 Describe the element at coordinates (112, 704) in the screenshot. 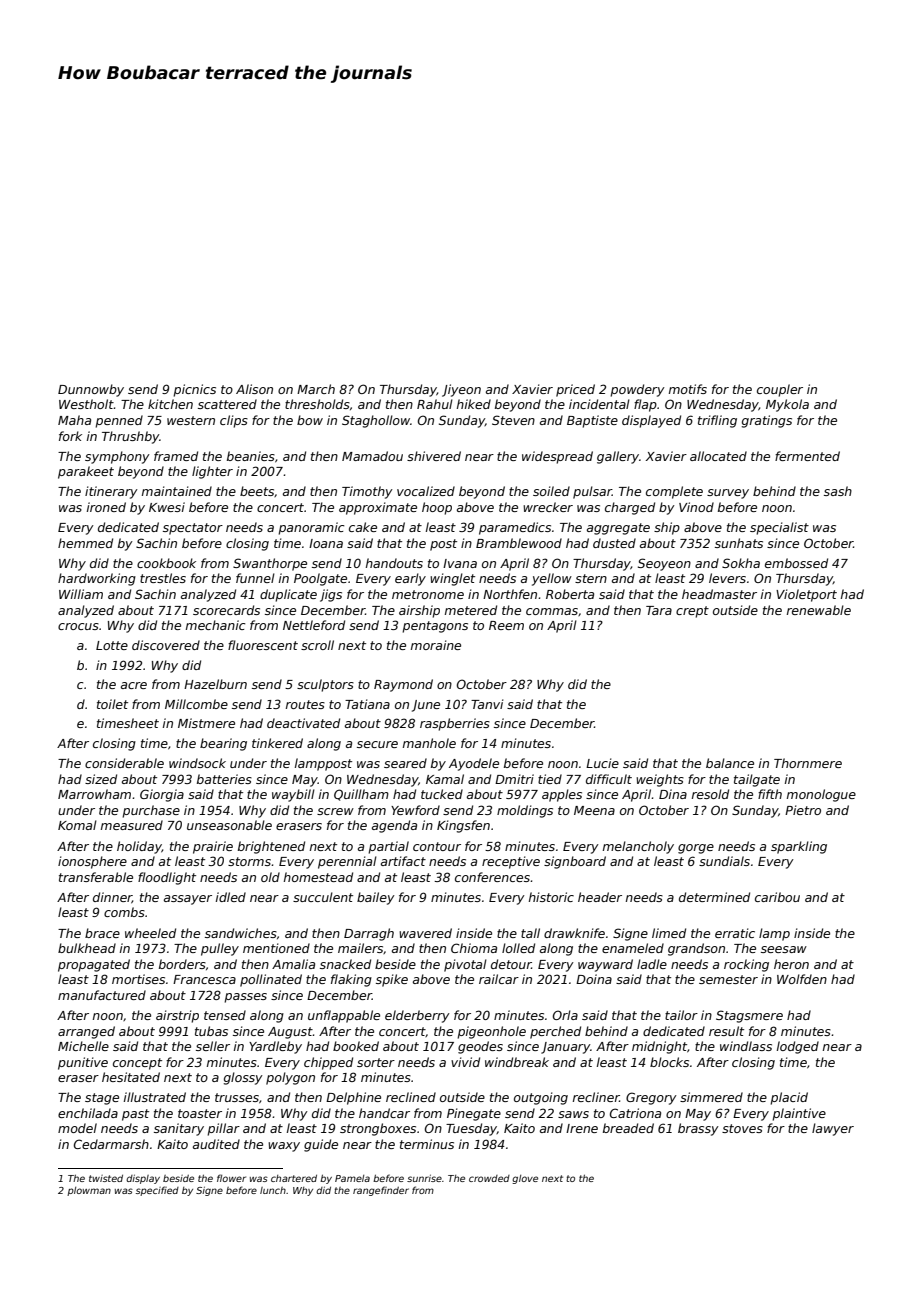

I see `toilet` at that location.
